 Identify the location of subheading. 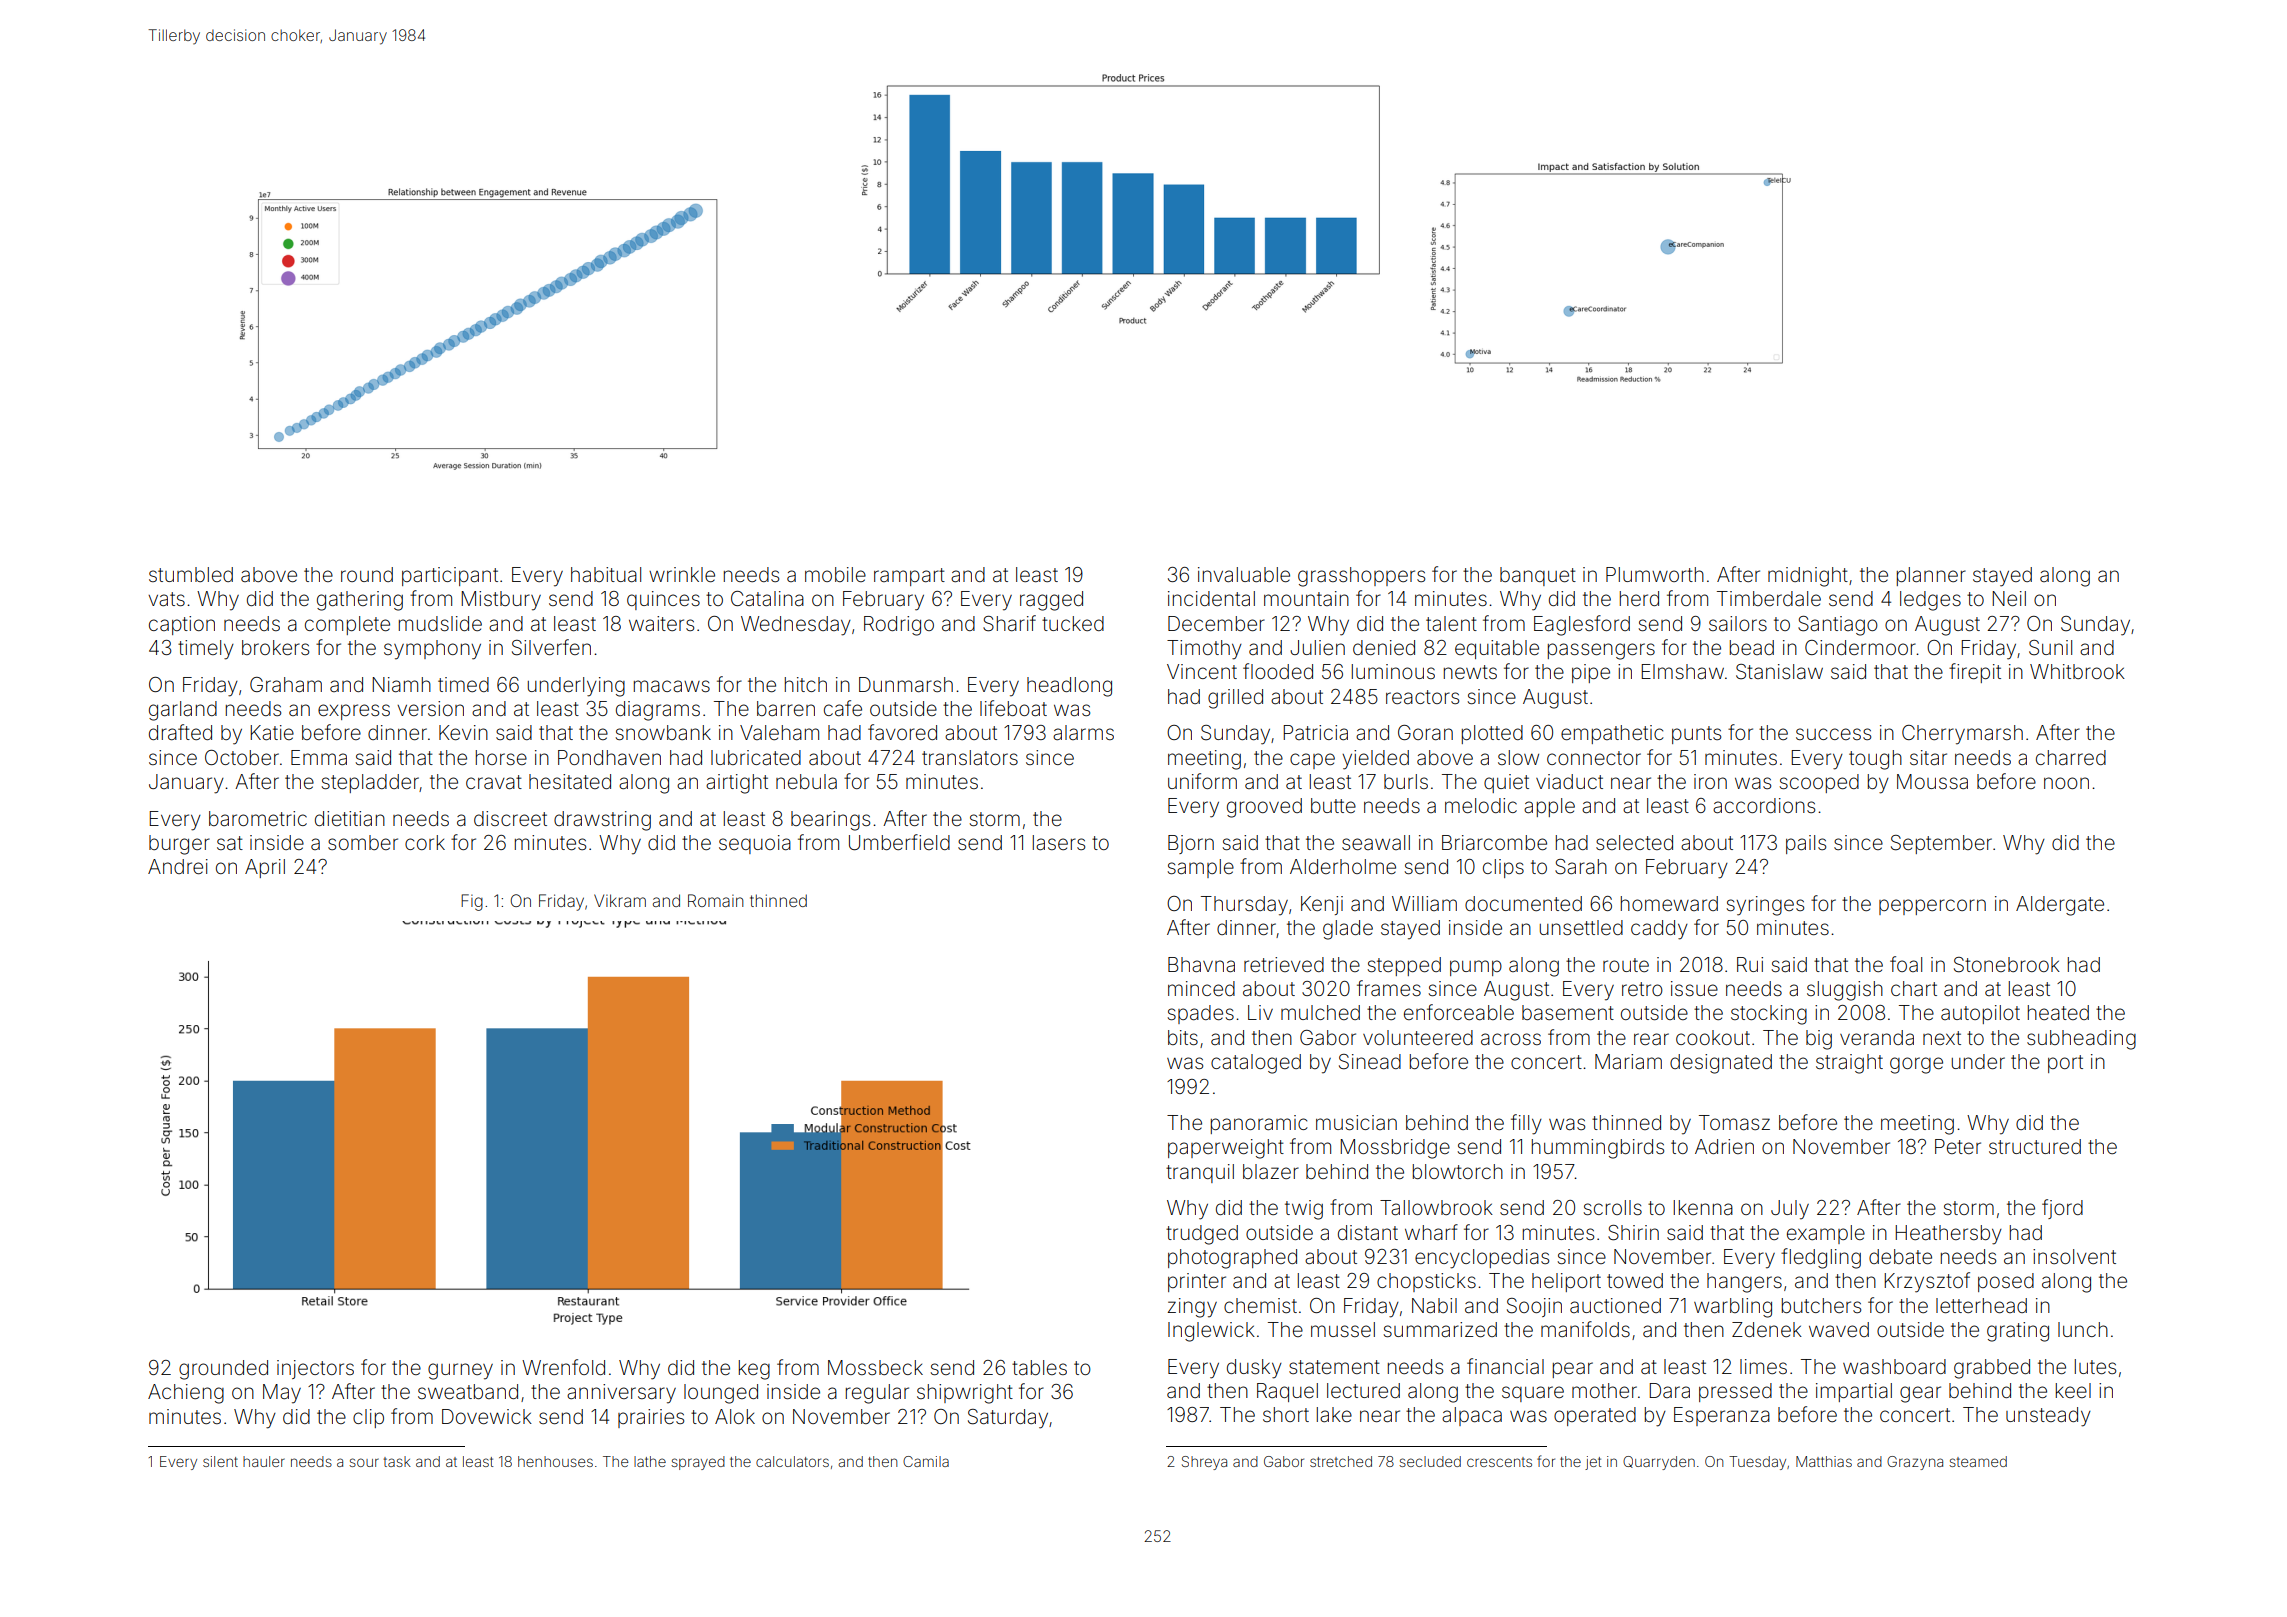
(2081, 1040).
